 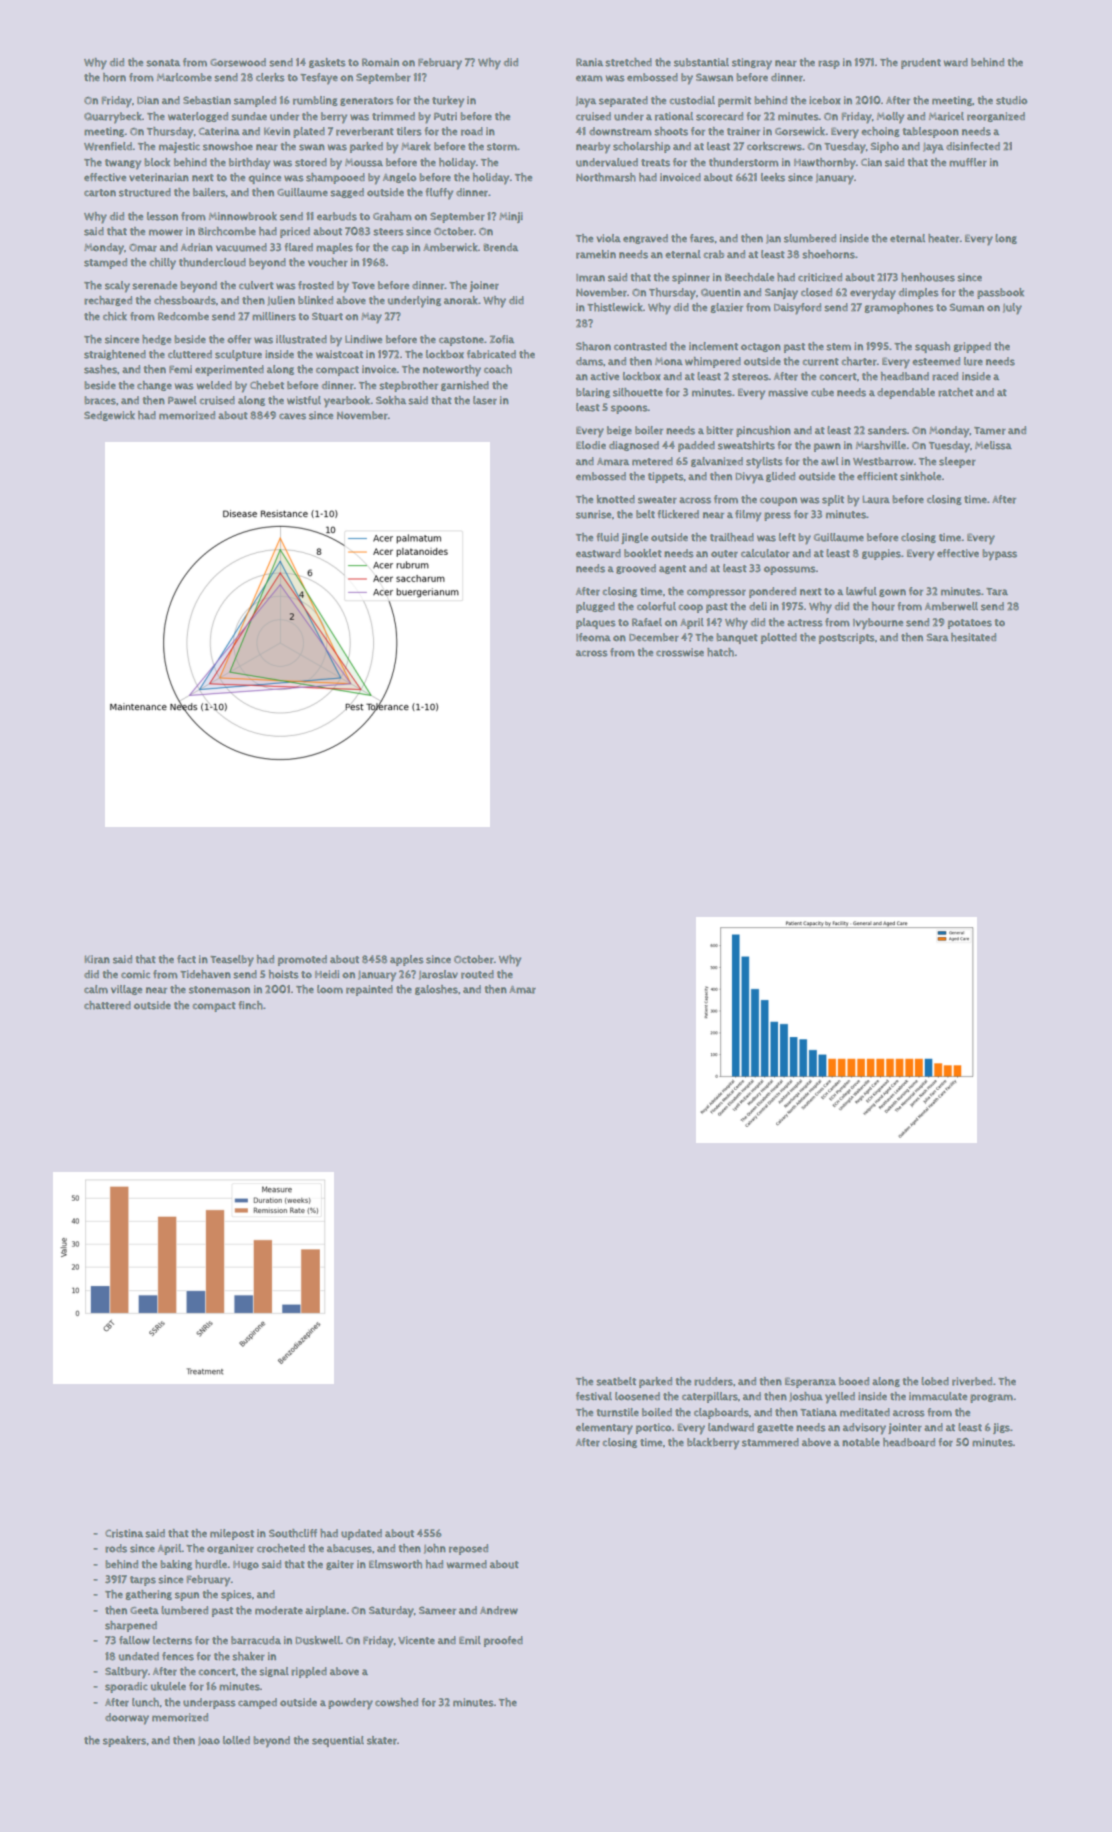 I want to click on riverbed, so click(x=972, y=1381).
